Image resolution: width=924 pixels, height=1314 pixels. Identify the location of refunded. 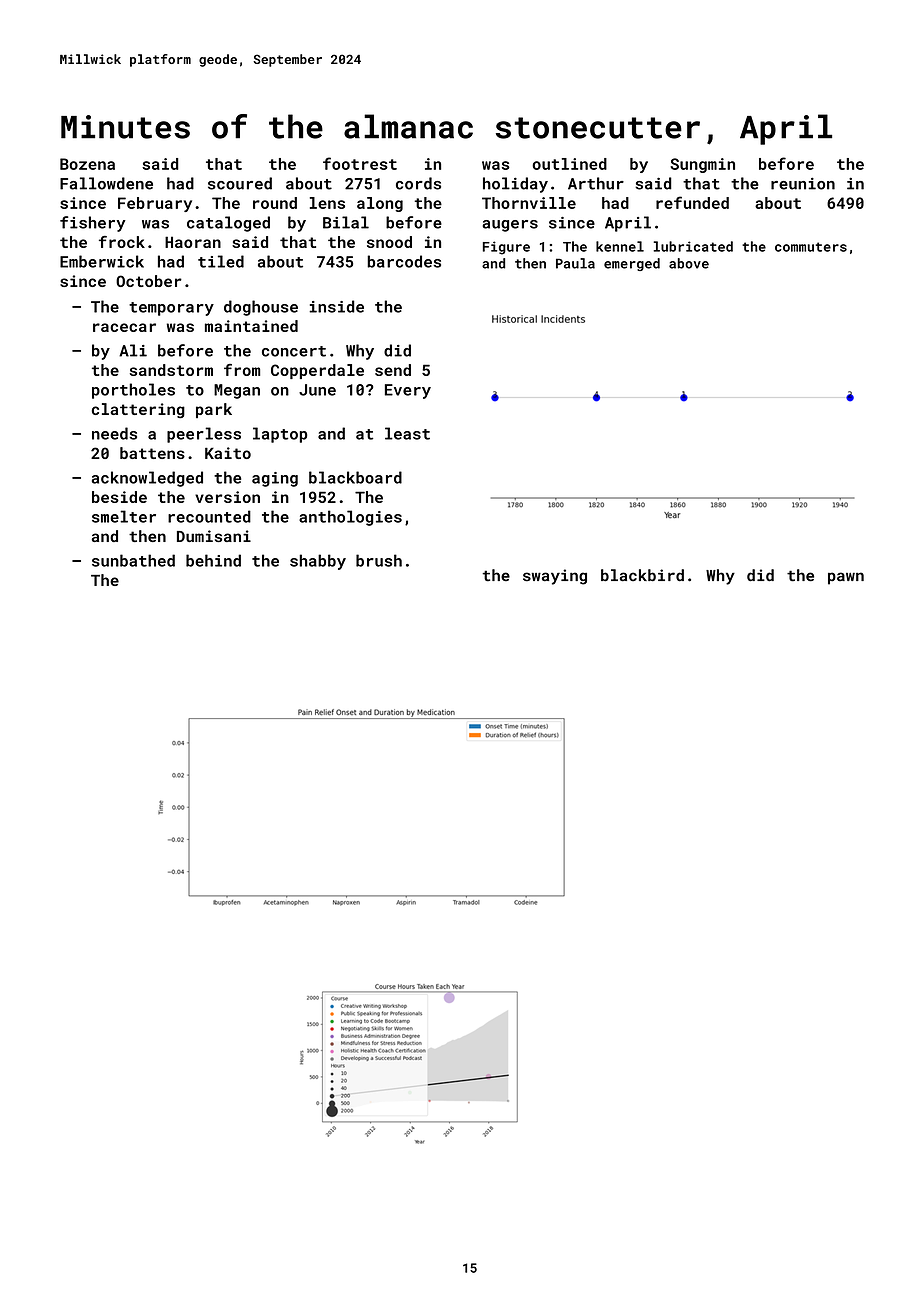
(692, 202).
